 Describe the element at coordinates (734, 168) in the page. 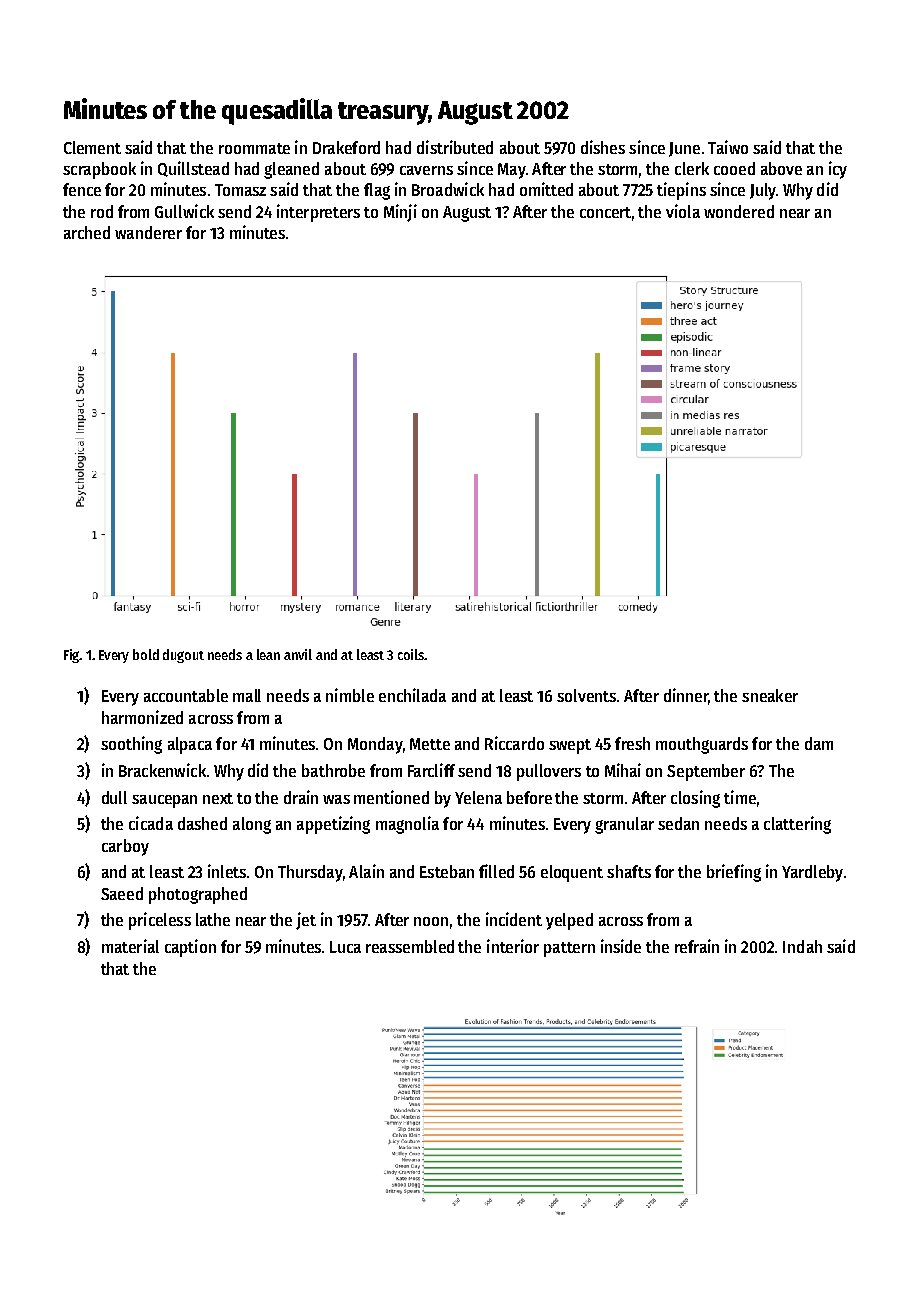

I see `cooed` at that location.
